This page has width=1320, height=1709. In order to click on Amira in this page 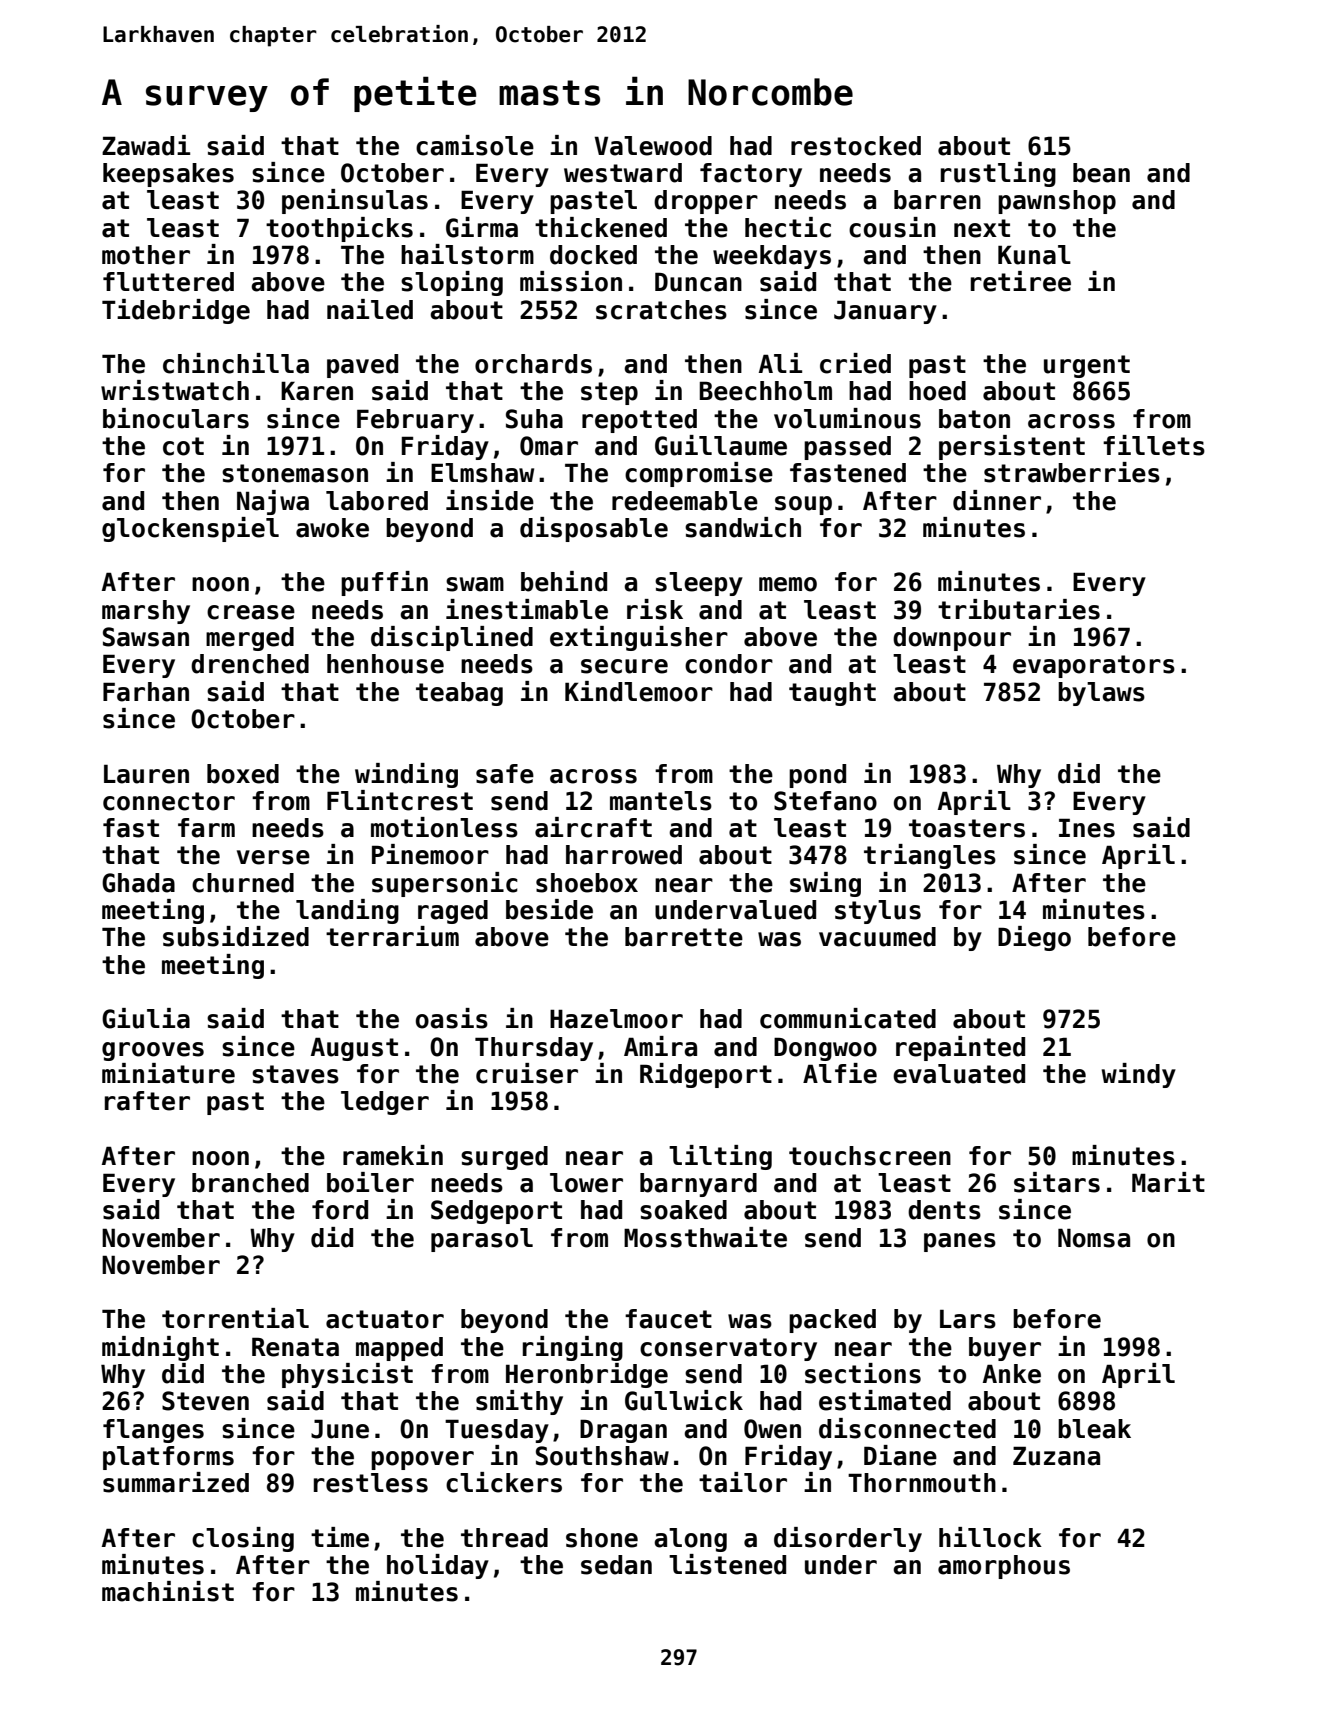, I will do `click(660, 1046)`.
